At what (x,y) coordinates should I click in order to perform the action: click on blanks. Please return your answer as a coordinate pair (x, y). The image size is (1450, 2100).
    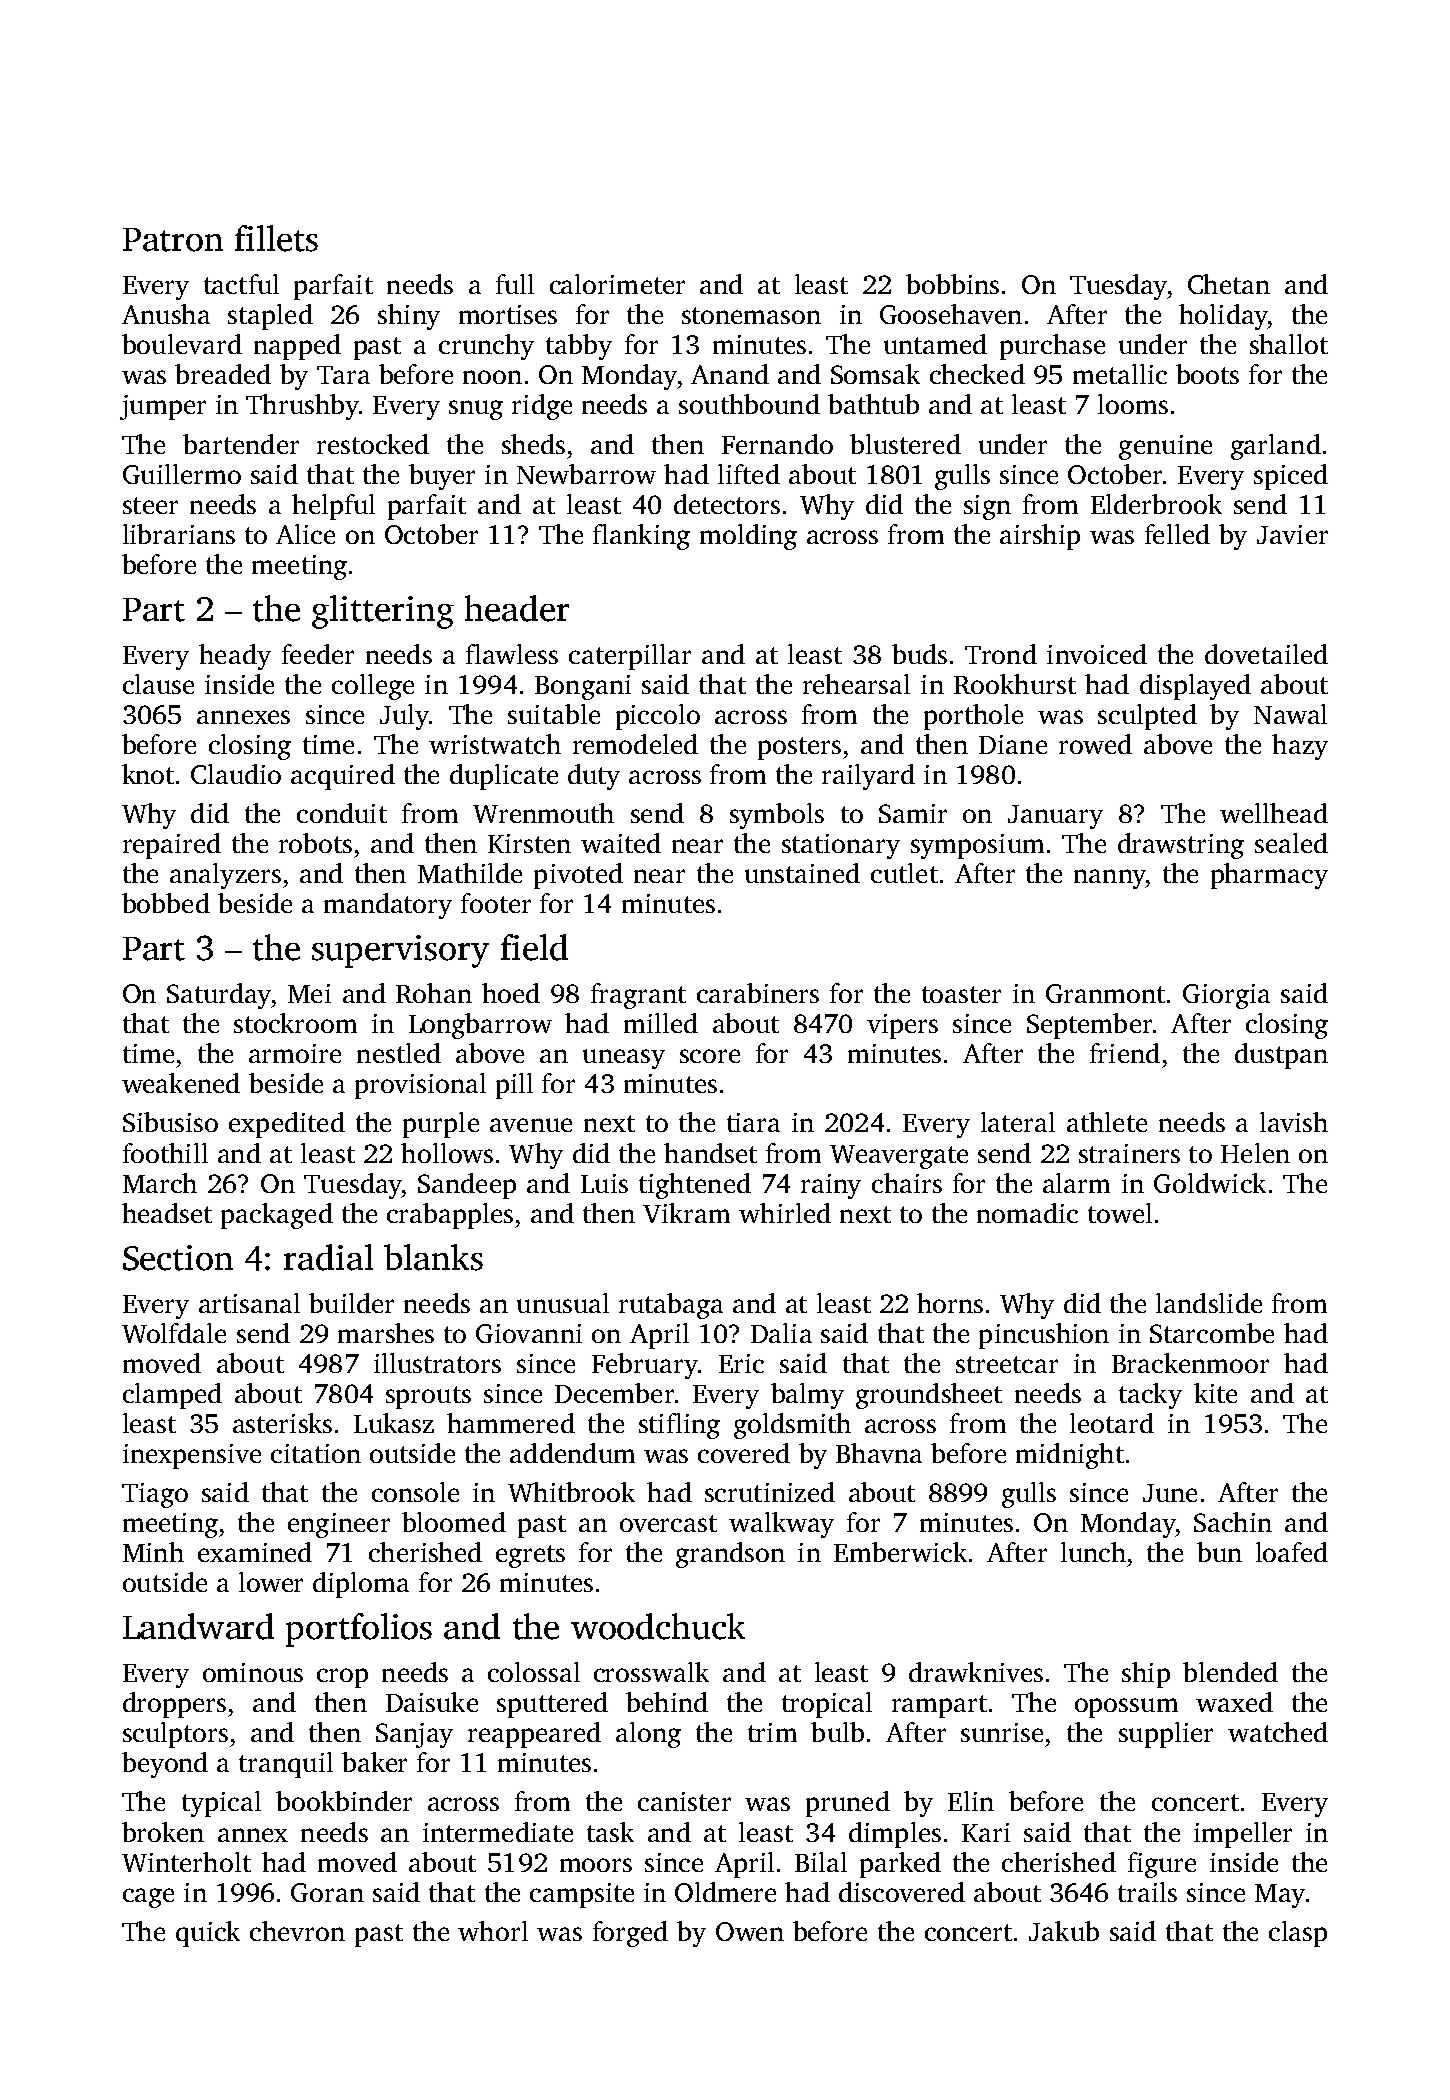
    Looking at the image, I should click on (433, 1257).
